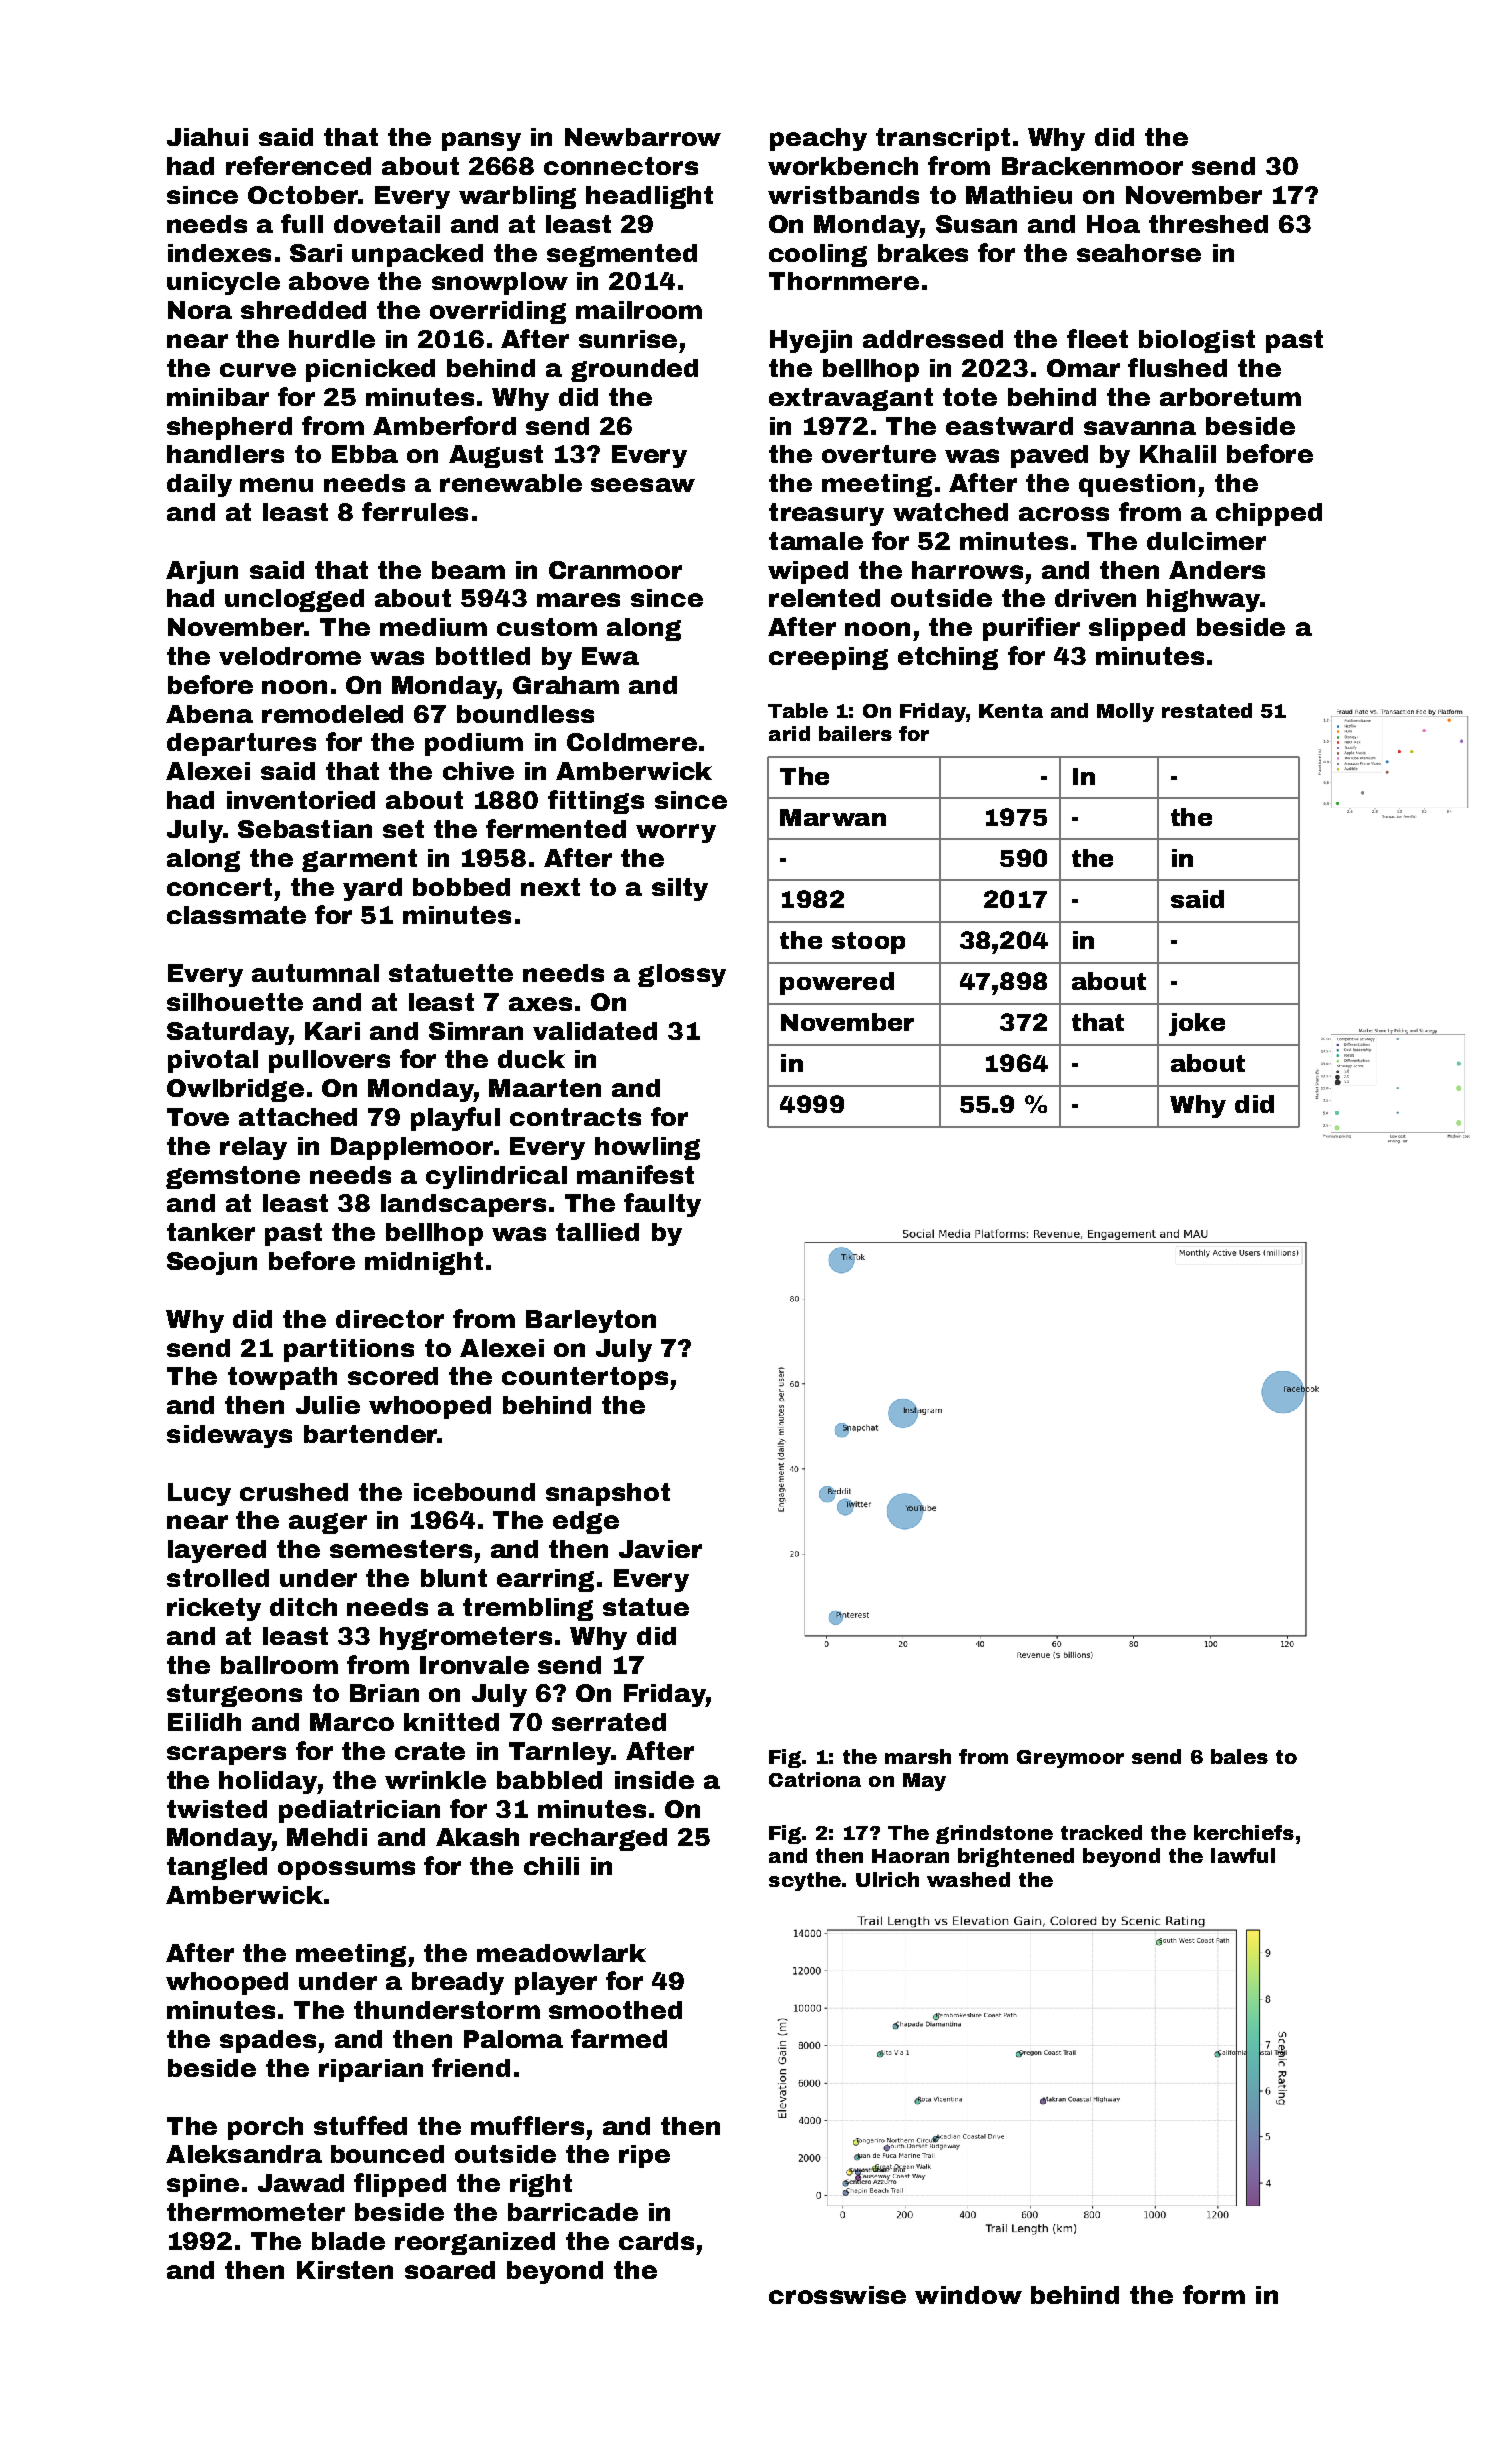 This screenshot has width=1496, height=2464. Describe the element at coordinates (200, 310) in the screenshot. I see `Nora` at that location.
